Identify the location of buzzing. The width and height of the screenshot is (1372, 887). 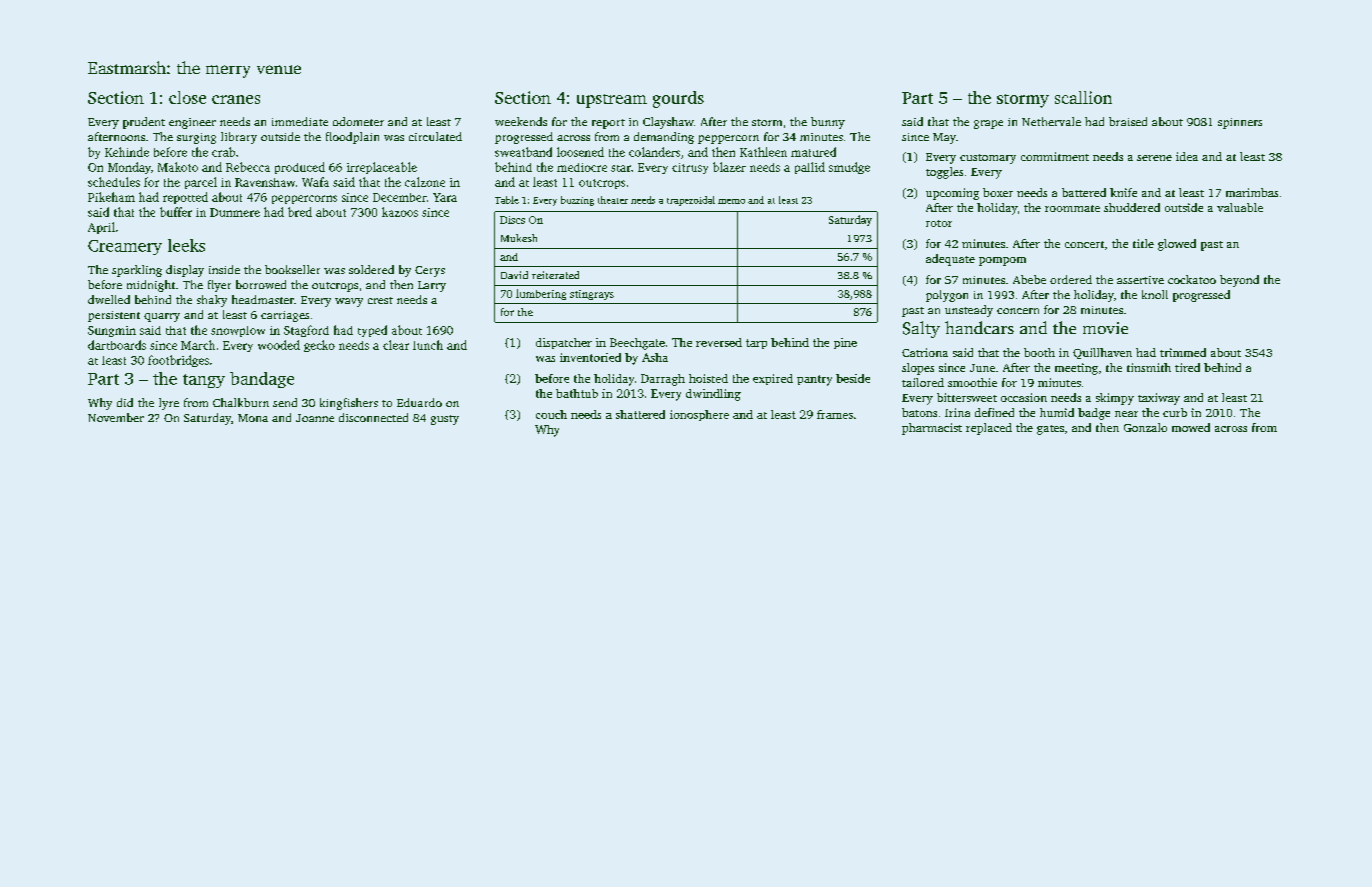
(577, 201).
